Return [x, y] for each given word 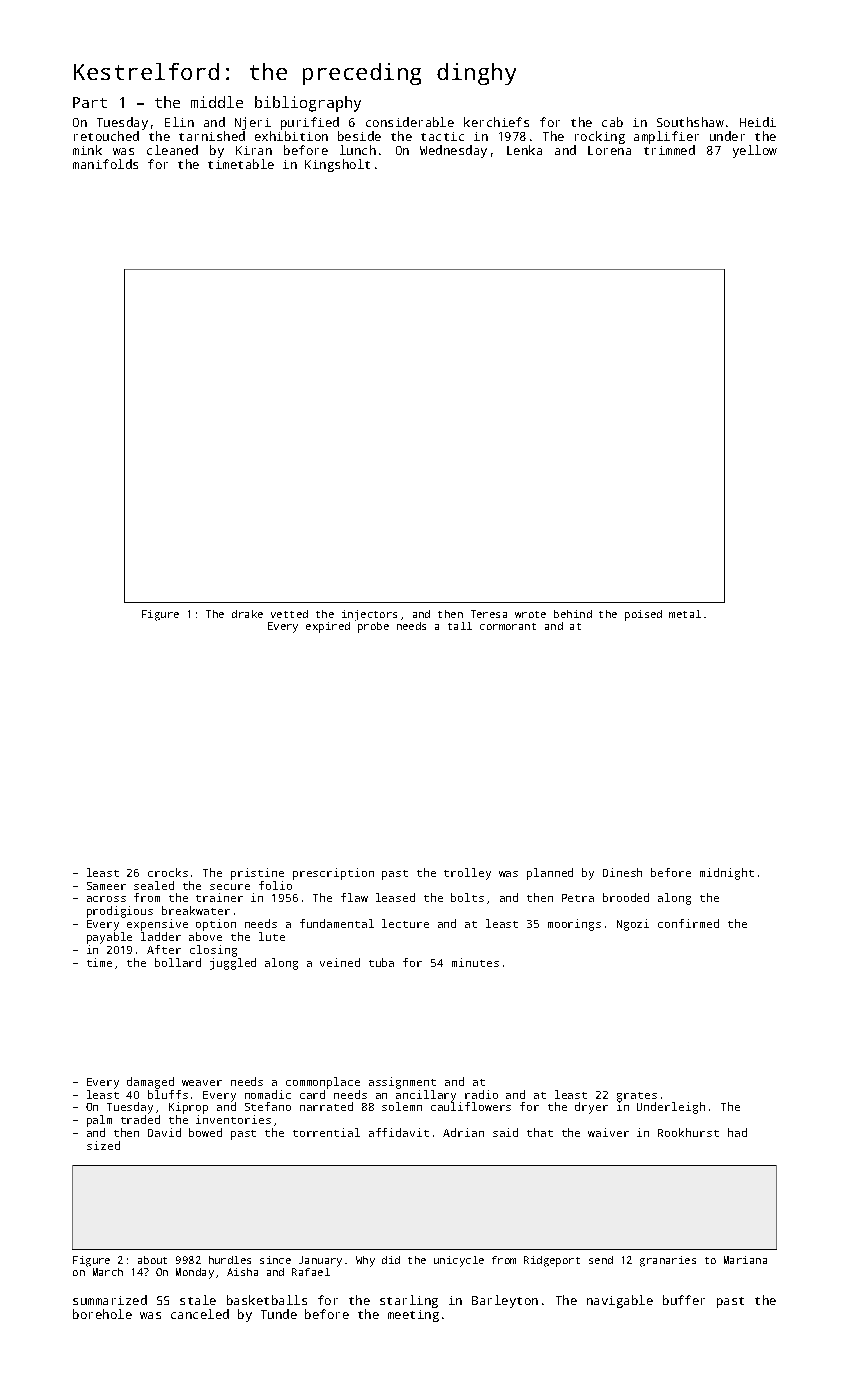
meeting [413, 1316]
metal [685, 614]
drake [247, 614]
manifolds [105, 164]
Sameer [106, 886]
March [108, 1272]
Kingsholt [337, 165]
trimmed [669, 150]
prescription [333, 874]
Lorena [609, 150]
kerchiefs [496, 122]
